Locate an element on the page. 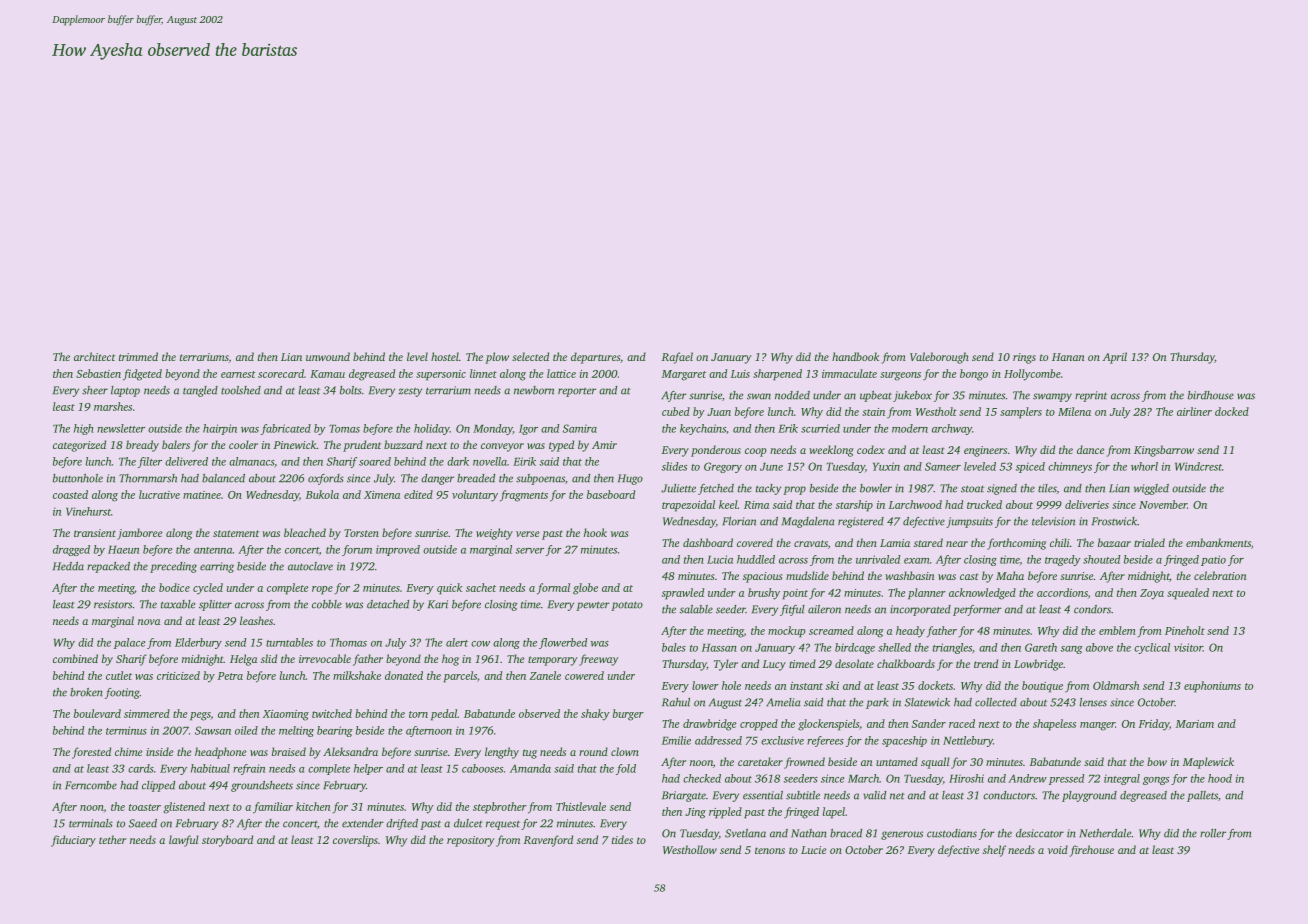 The width and height of the document is (1308, 924). balanced is located at coordinates (223, 478).
